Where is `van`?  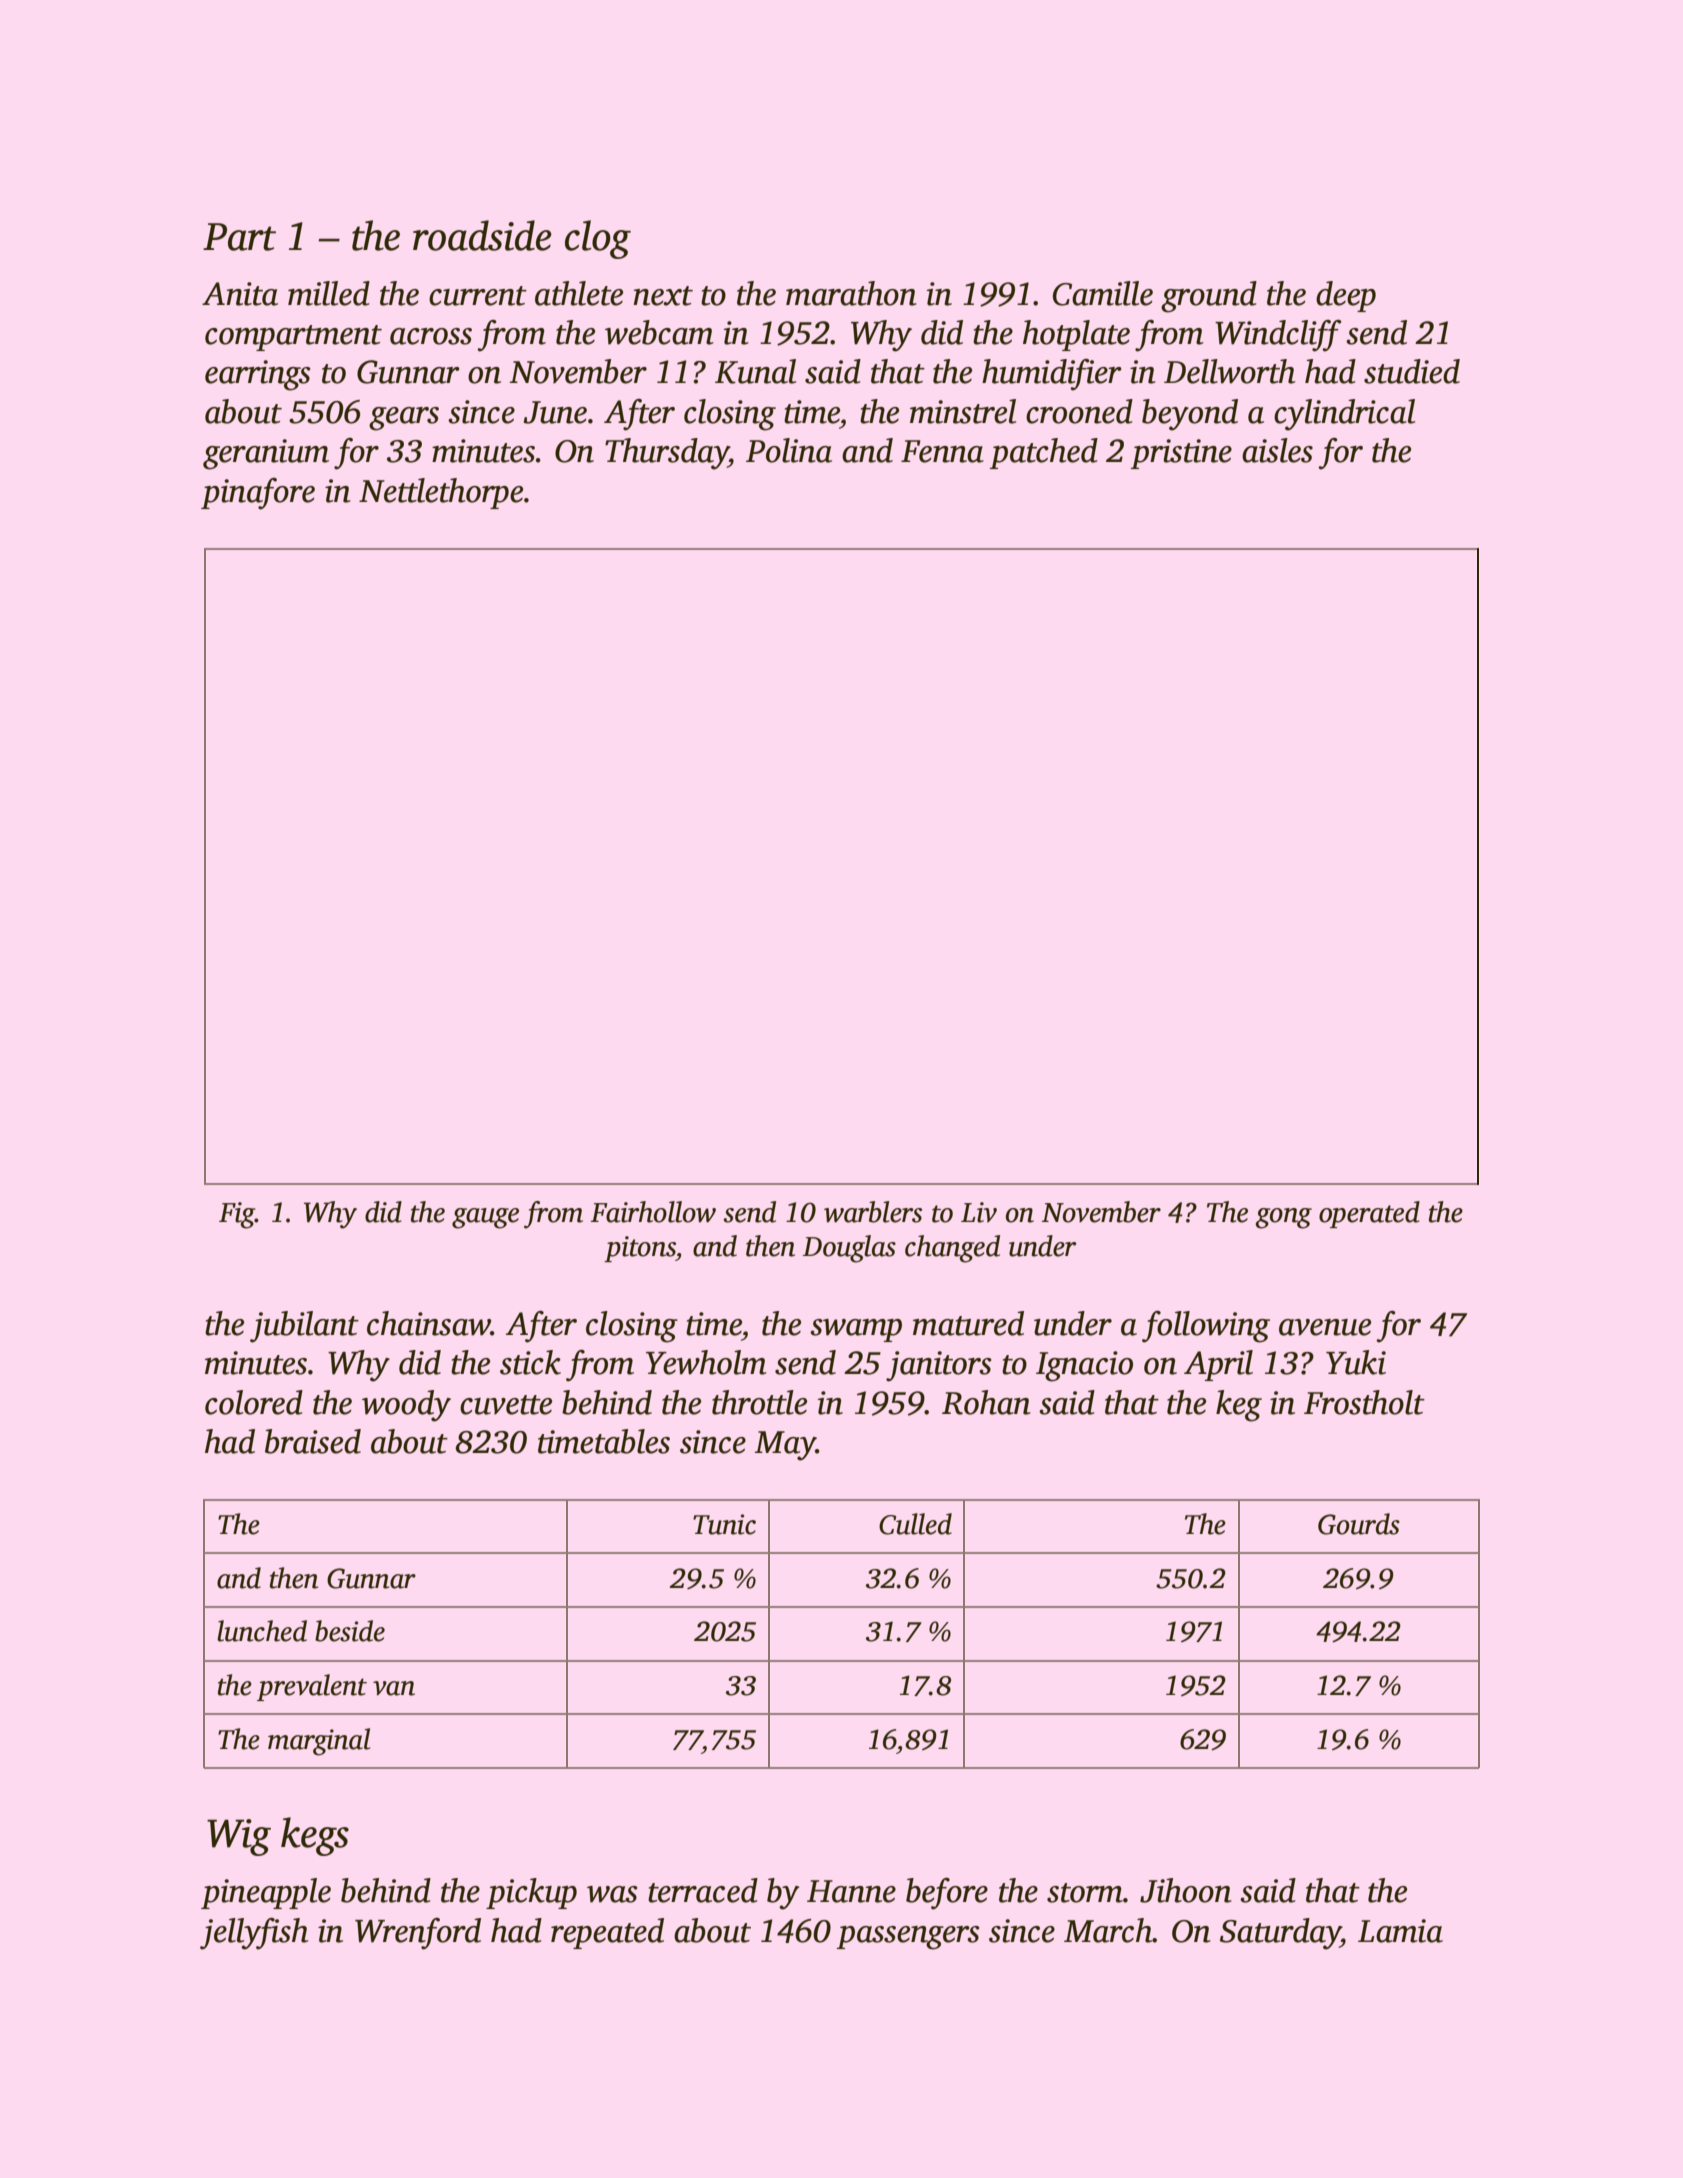 van is located at coordinates (394, 1688).
